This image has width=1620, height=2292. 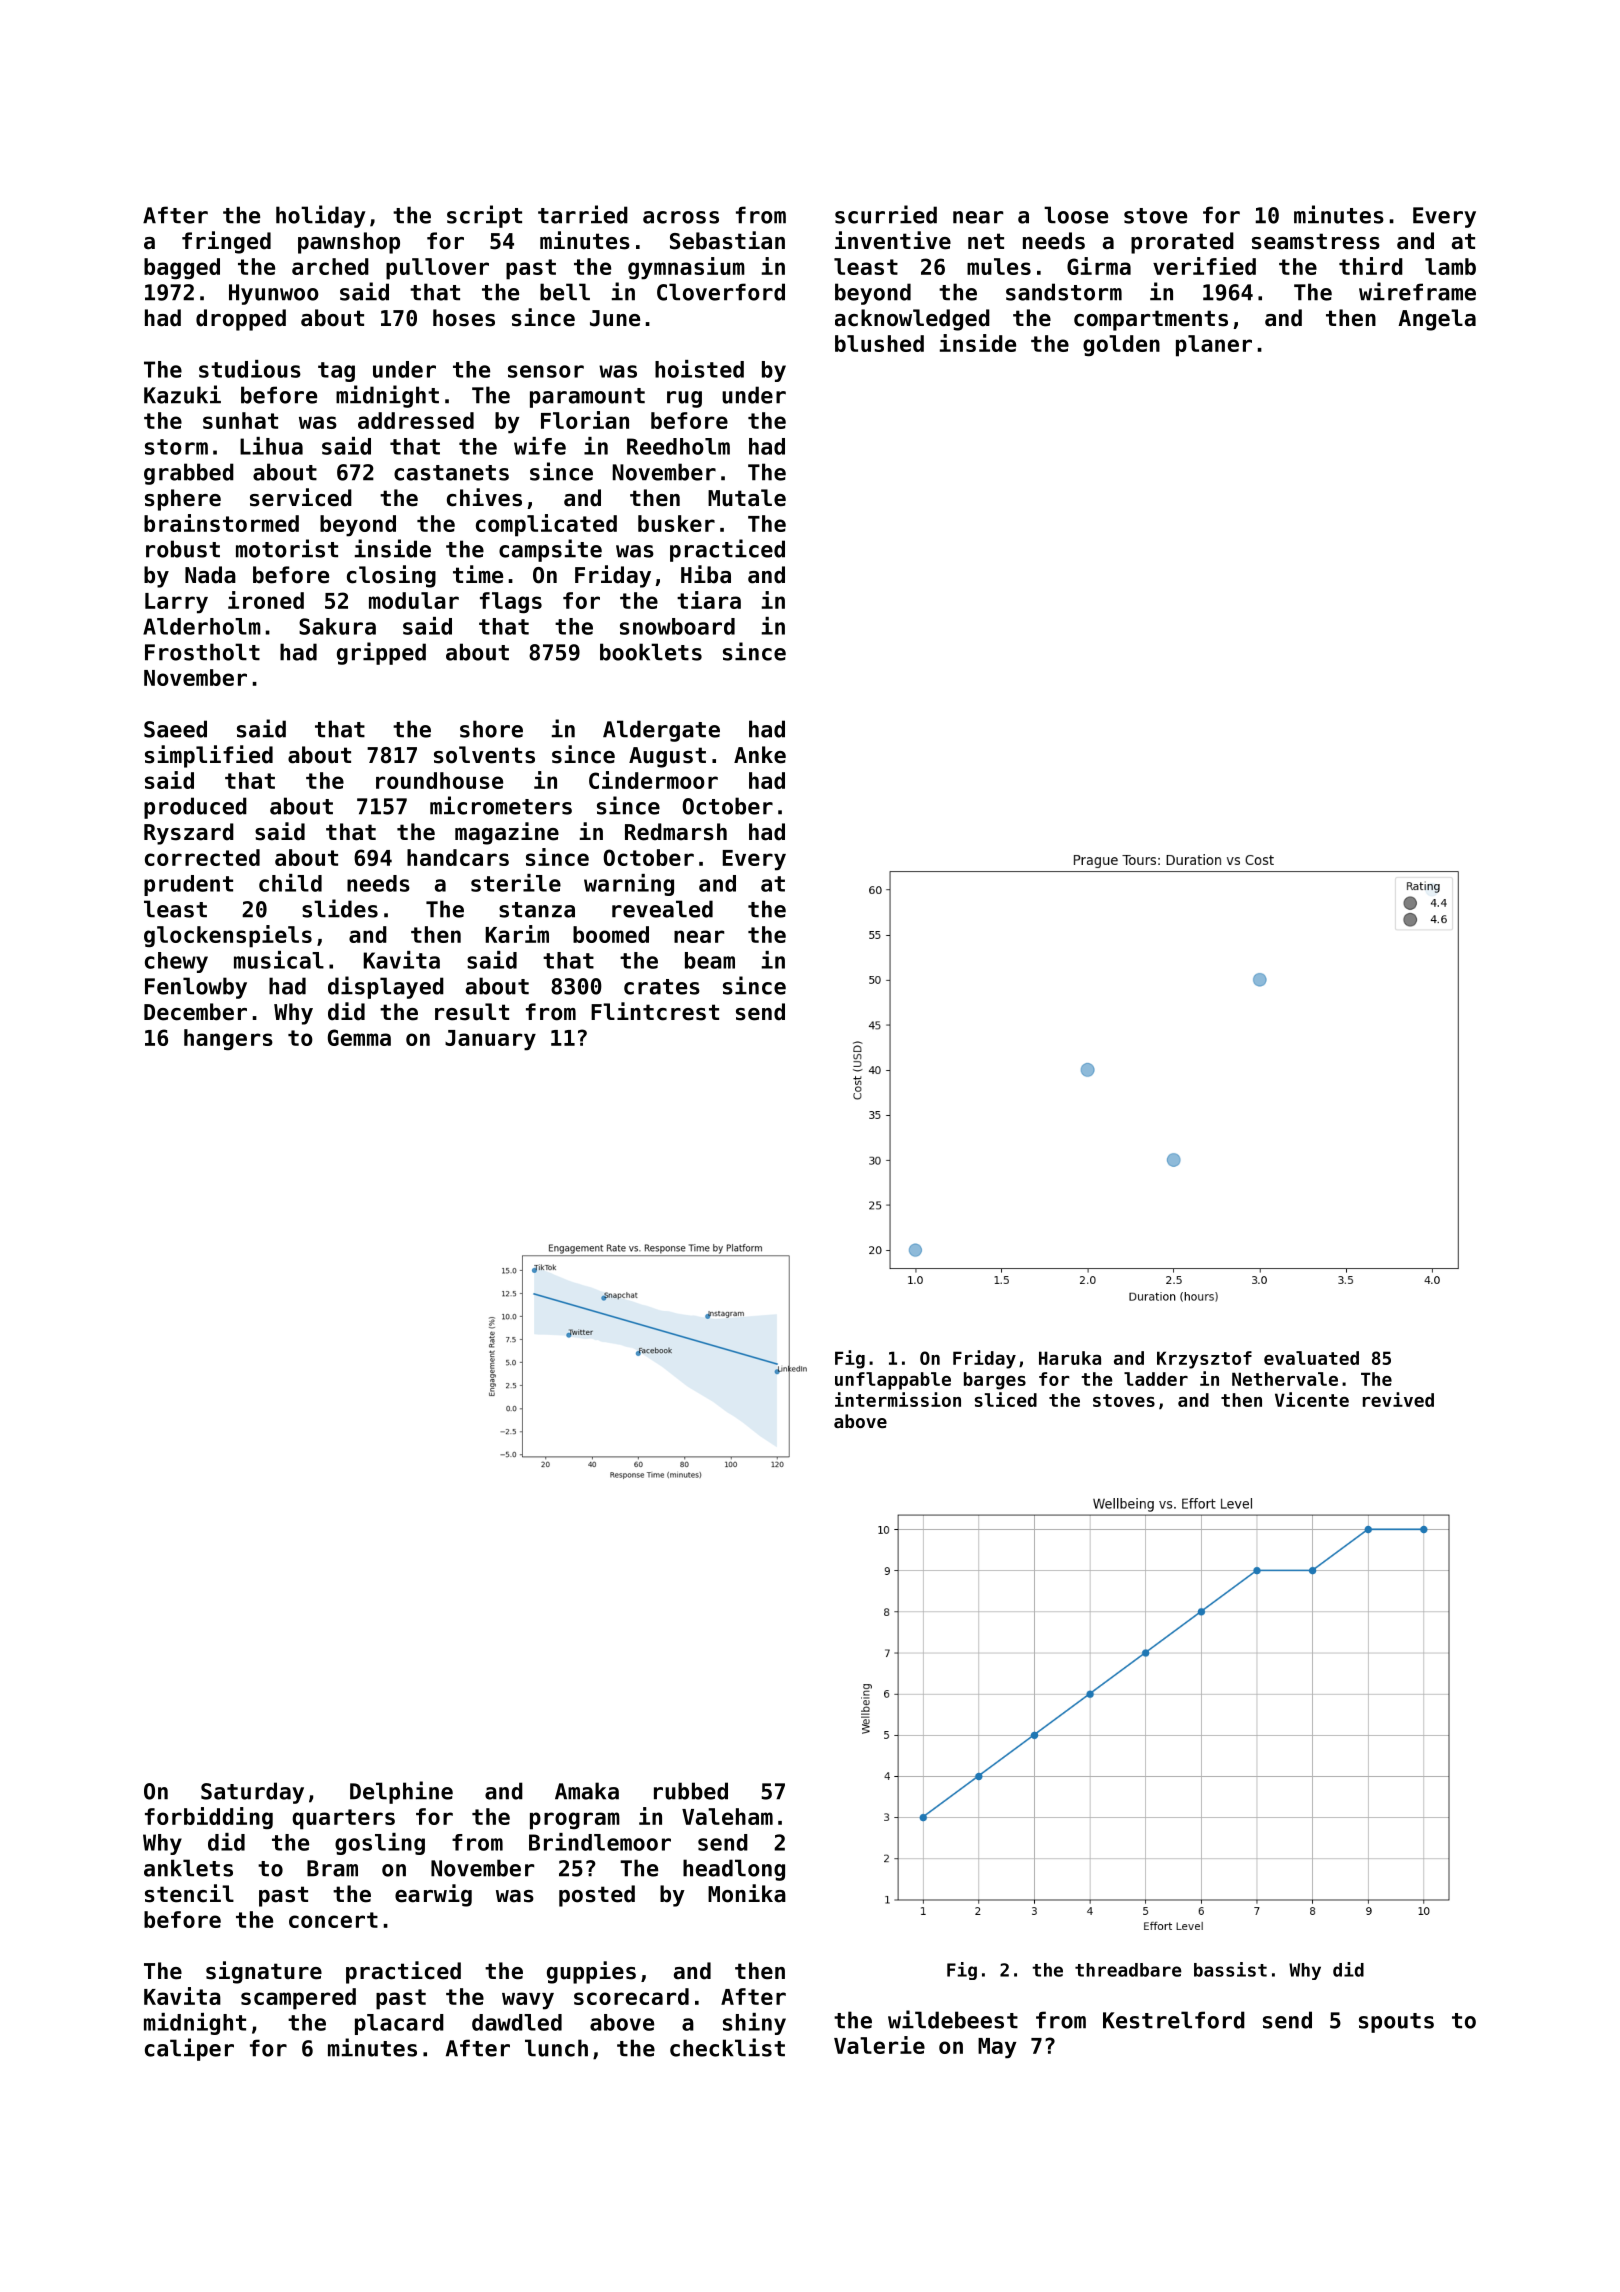 What do you see at coordinates (1371, 266) in the image?
I see `third` at bounding box center [1371, 266].
